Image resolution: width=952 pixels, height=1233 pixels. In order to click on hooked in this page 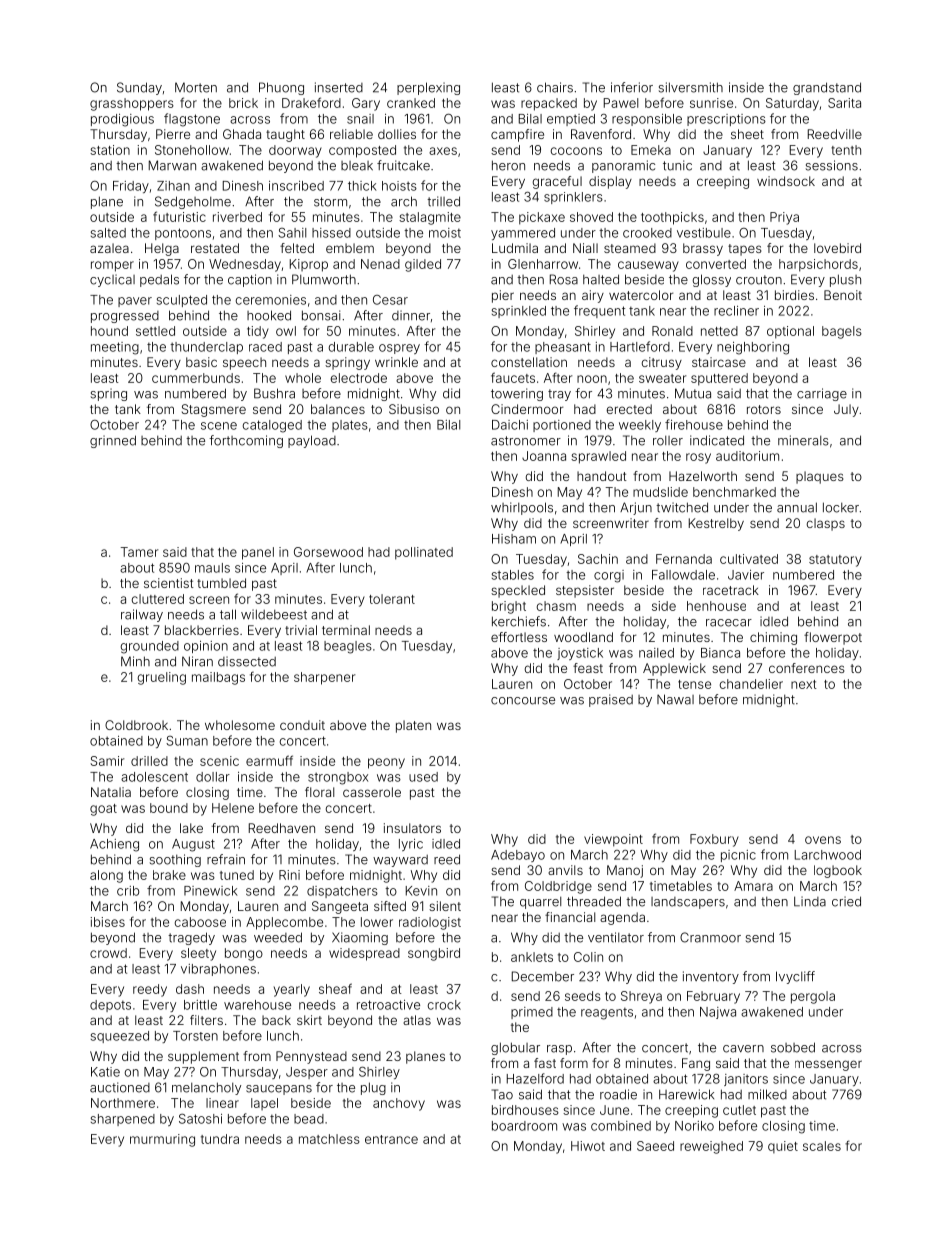, I will do `click(269, 315)`.
